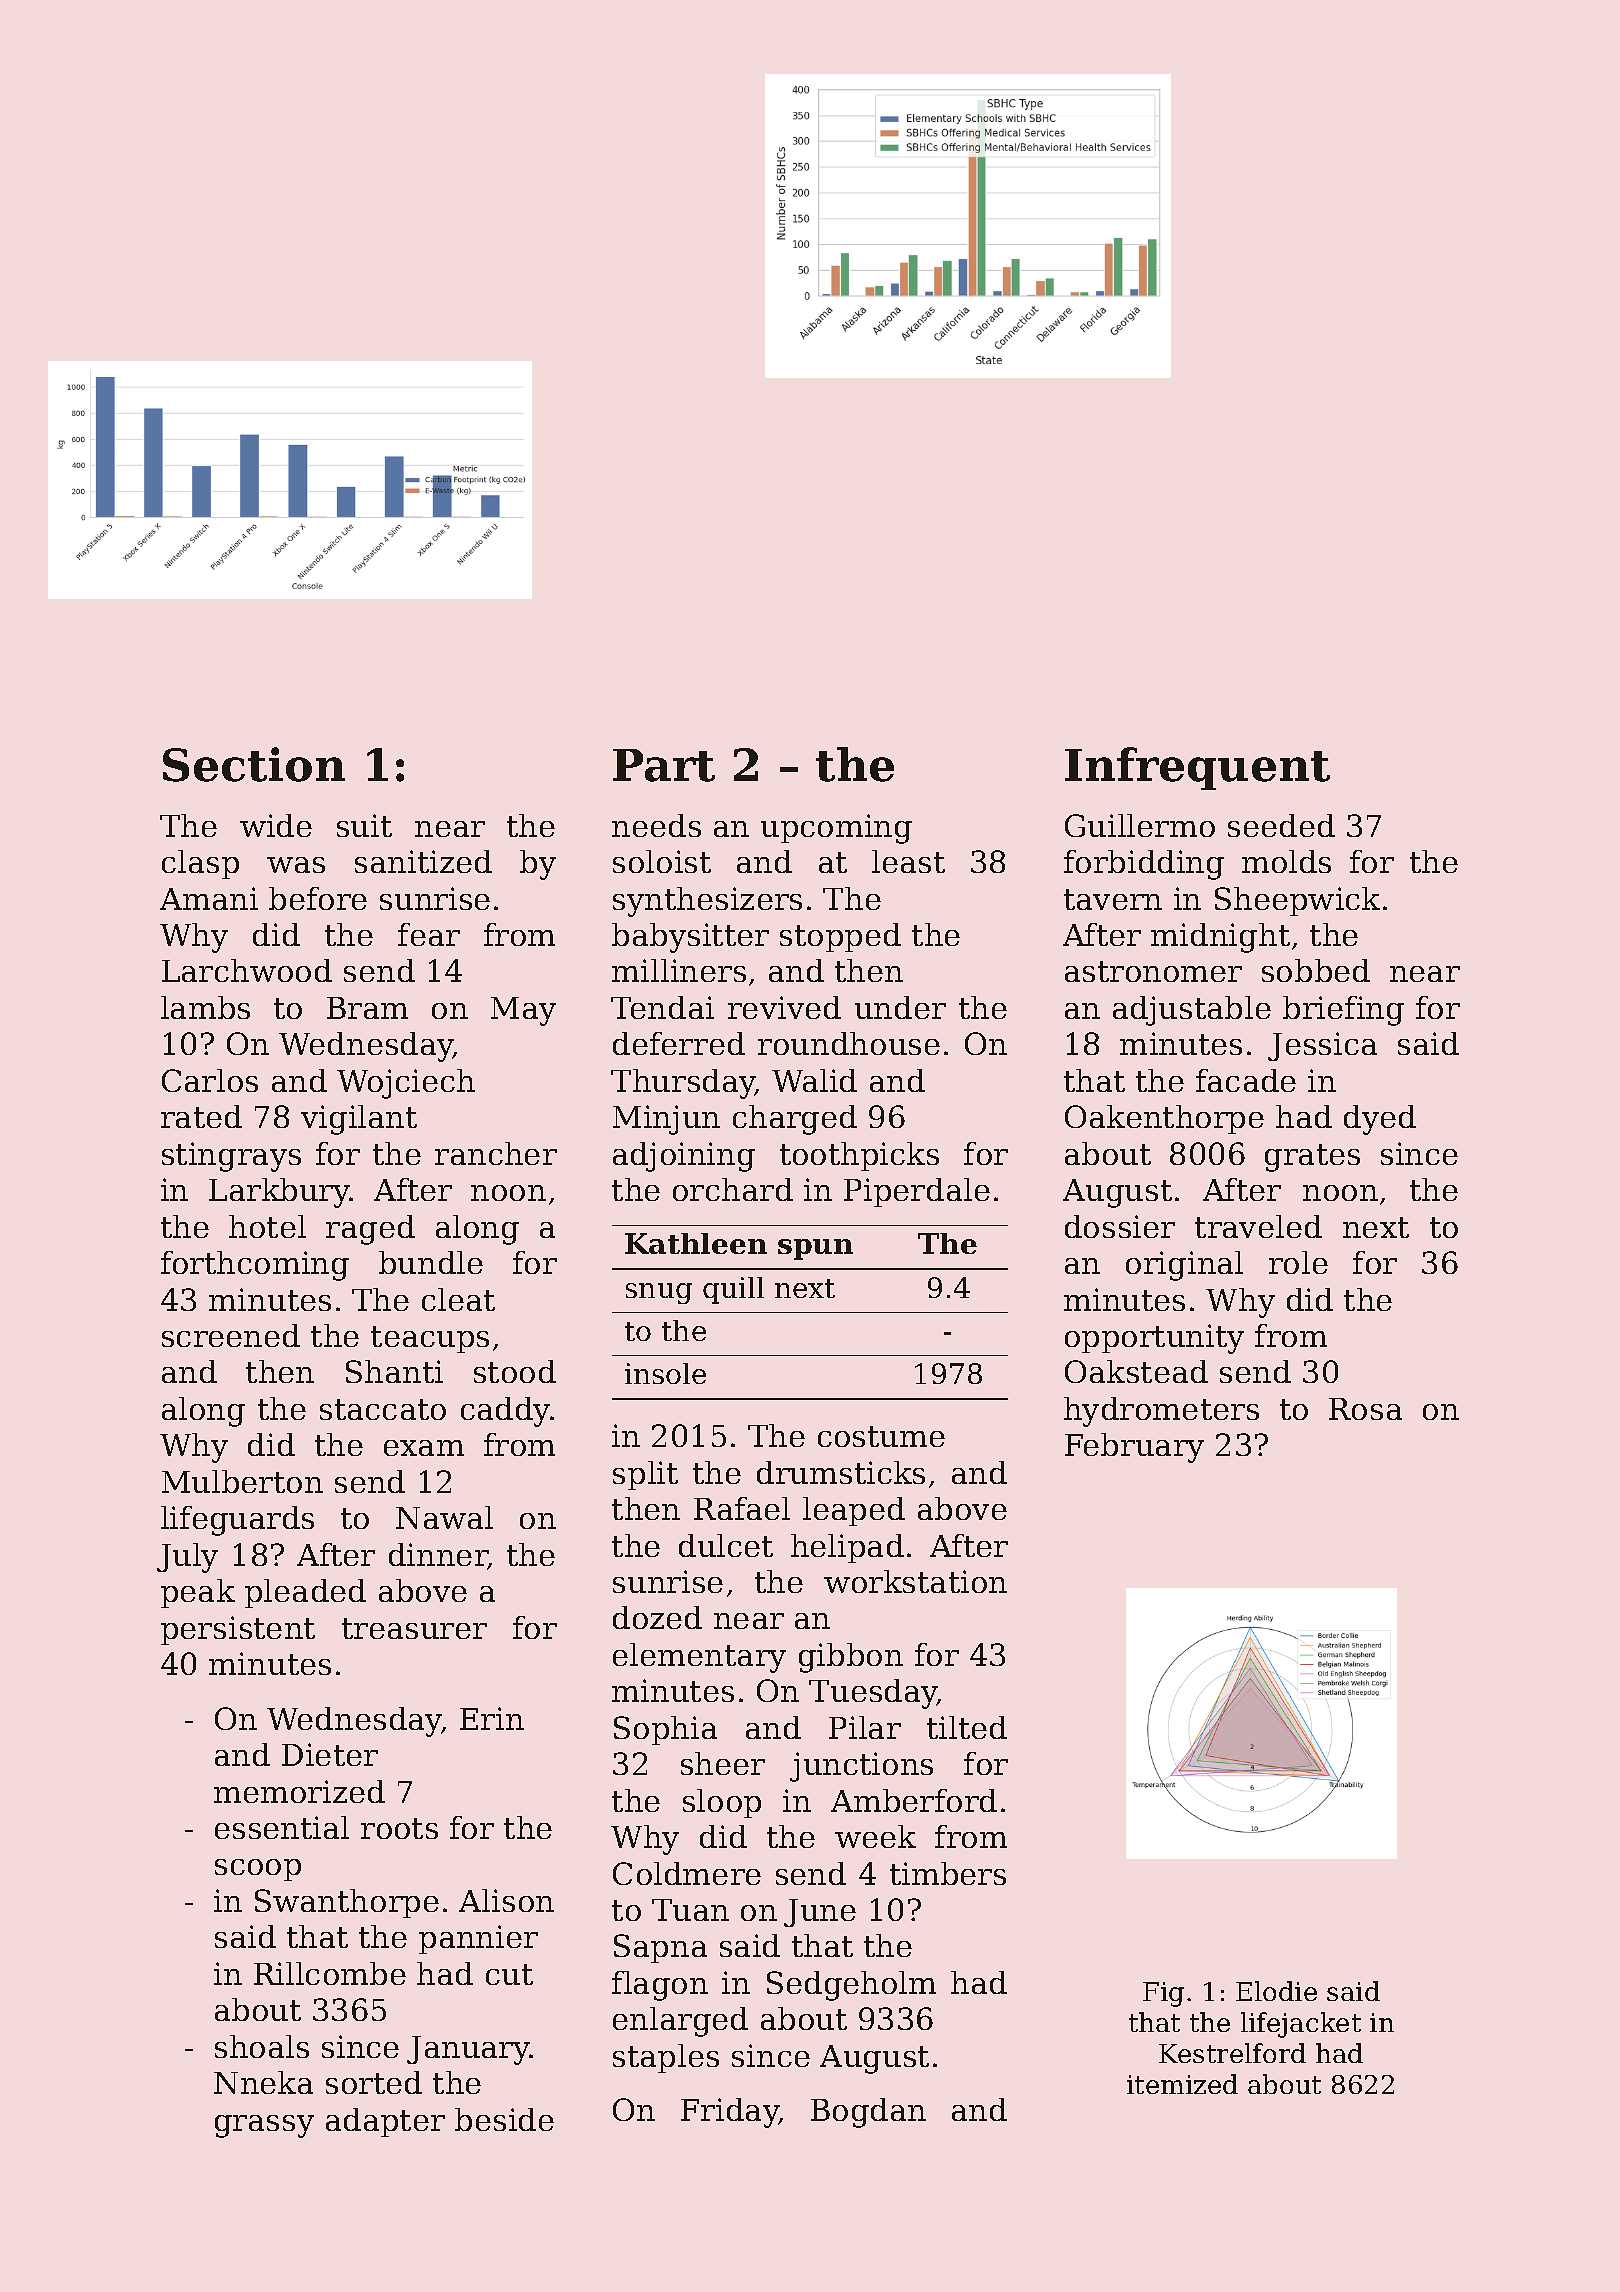 This image has height=2292, width=1620. I want to click on Infrequent, so click(1197, 768).
